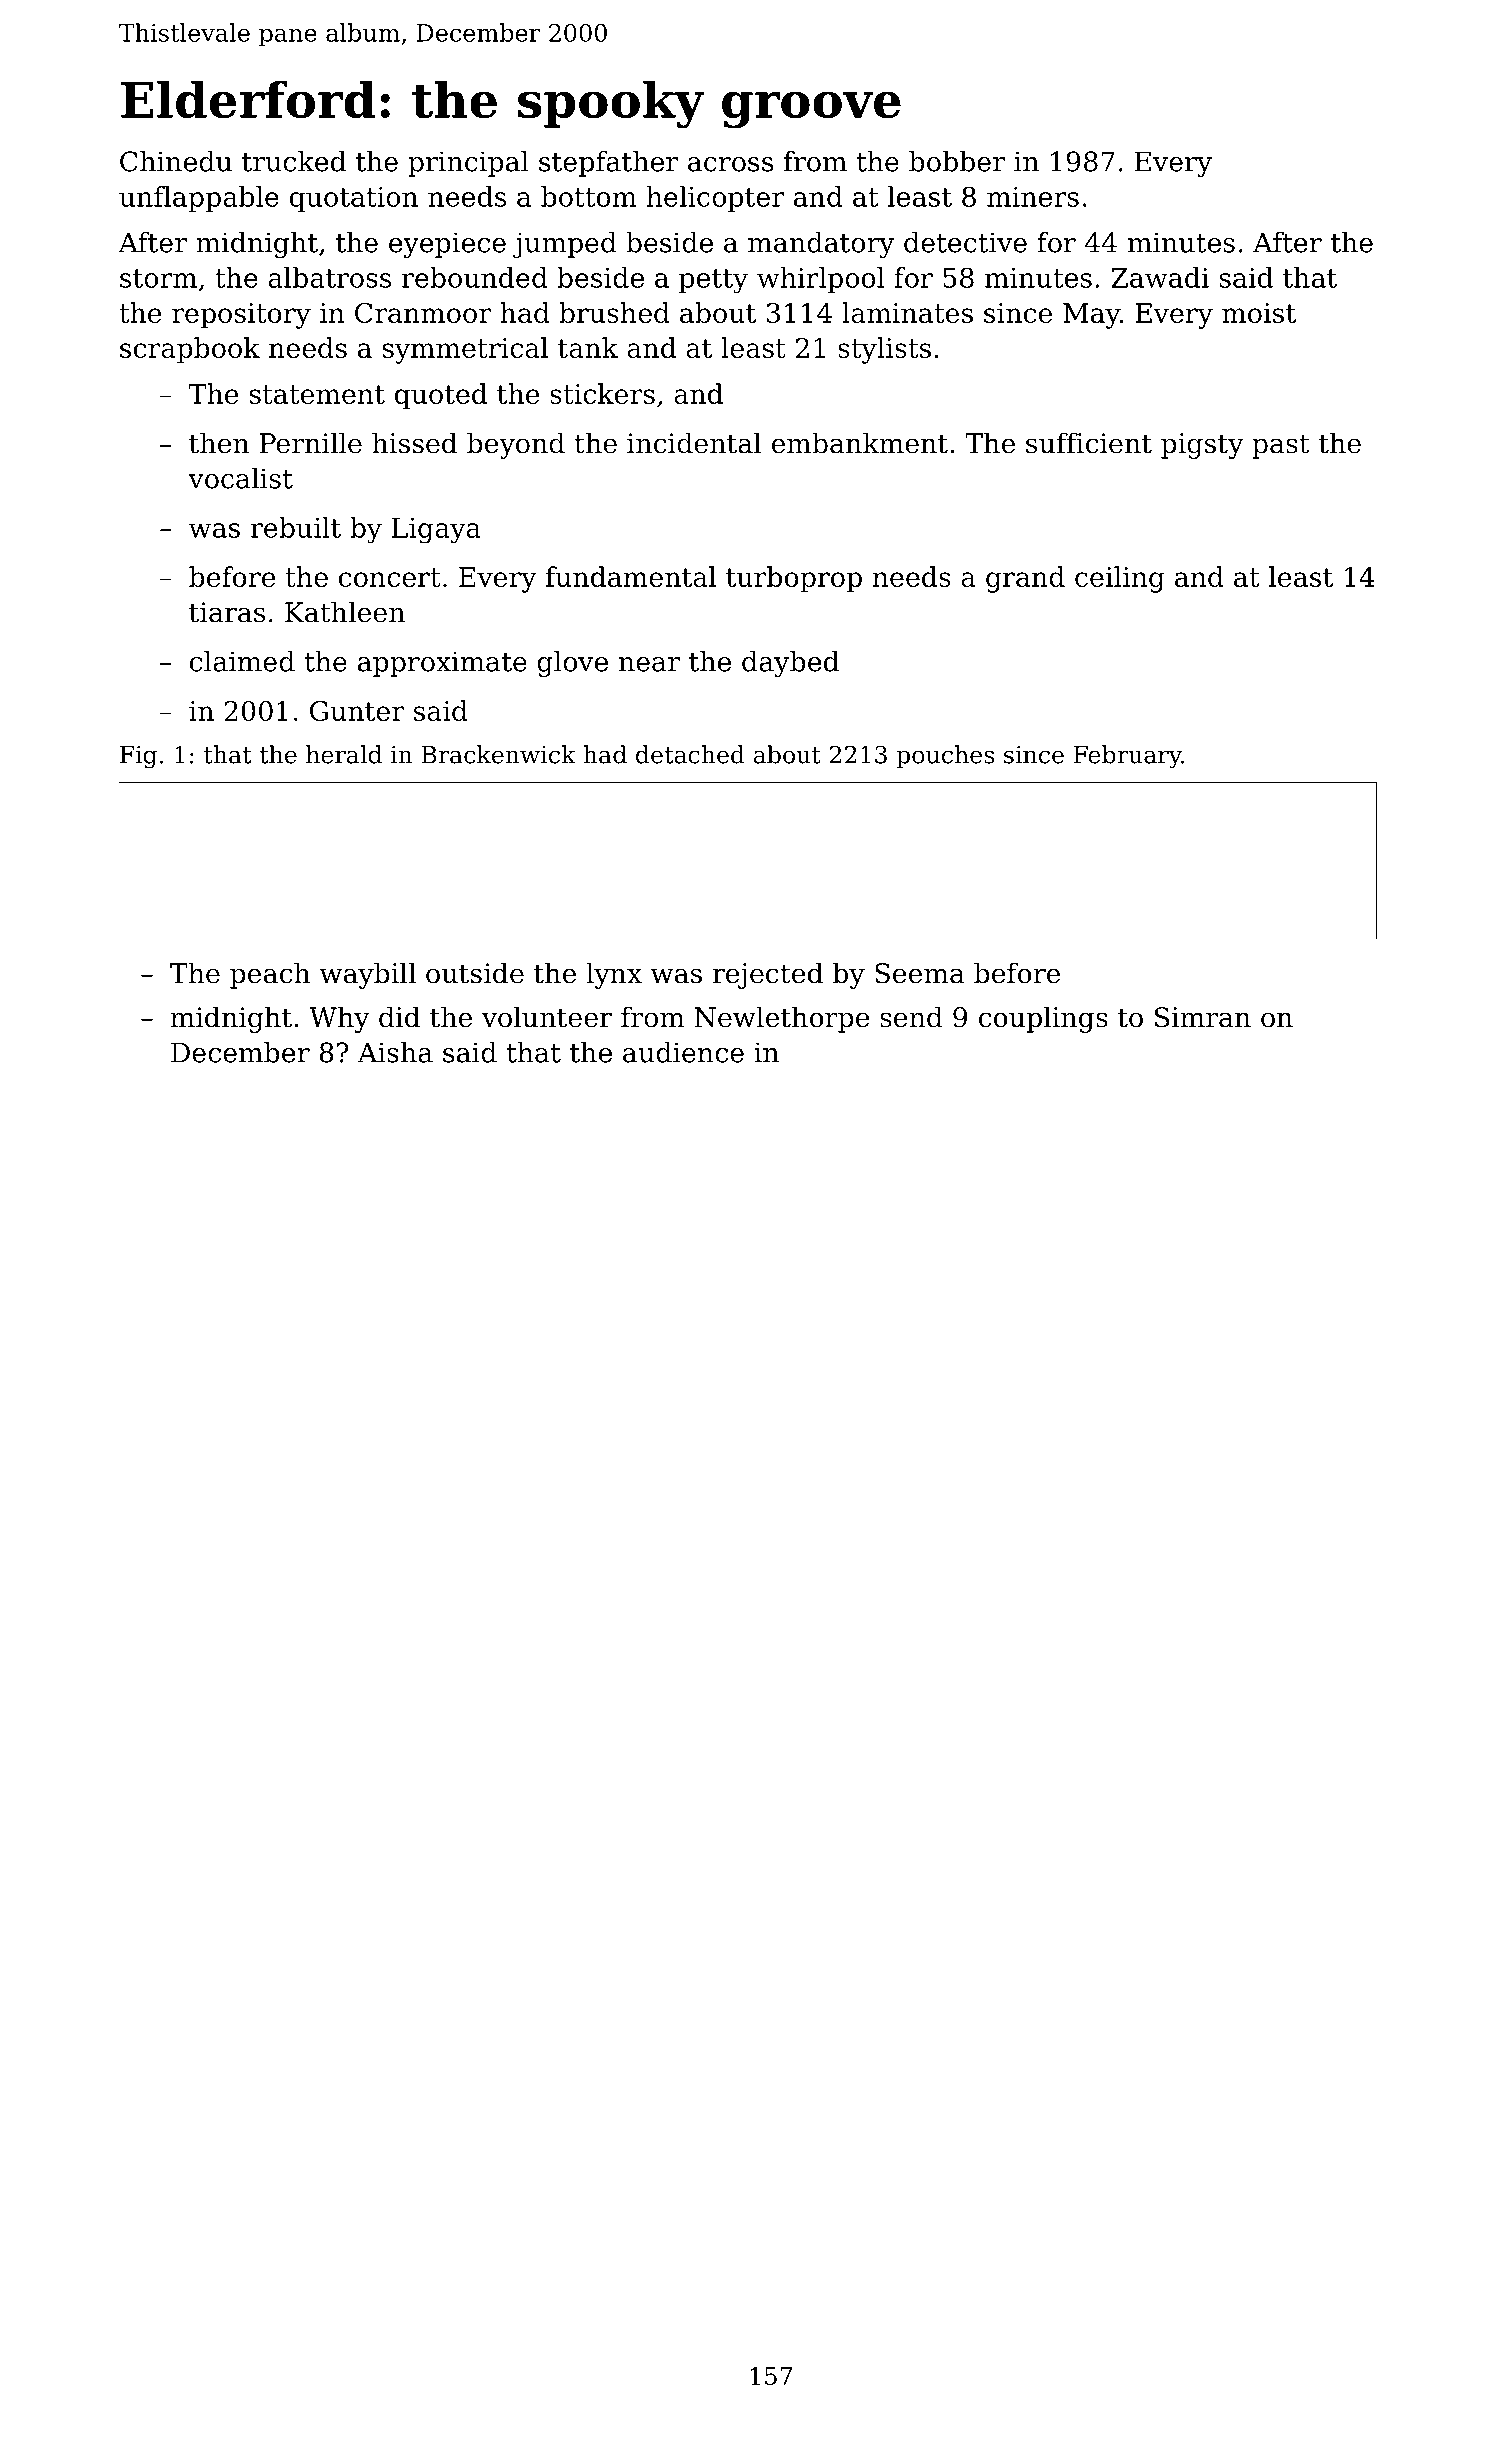  Describe the element at coordinates (475, 973) in the image. I see `outside` at that location.
